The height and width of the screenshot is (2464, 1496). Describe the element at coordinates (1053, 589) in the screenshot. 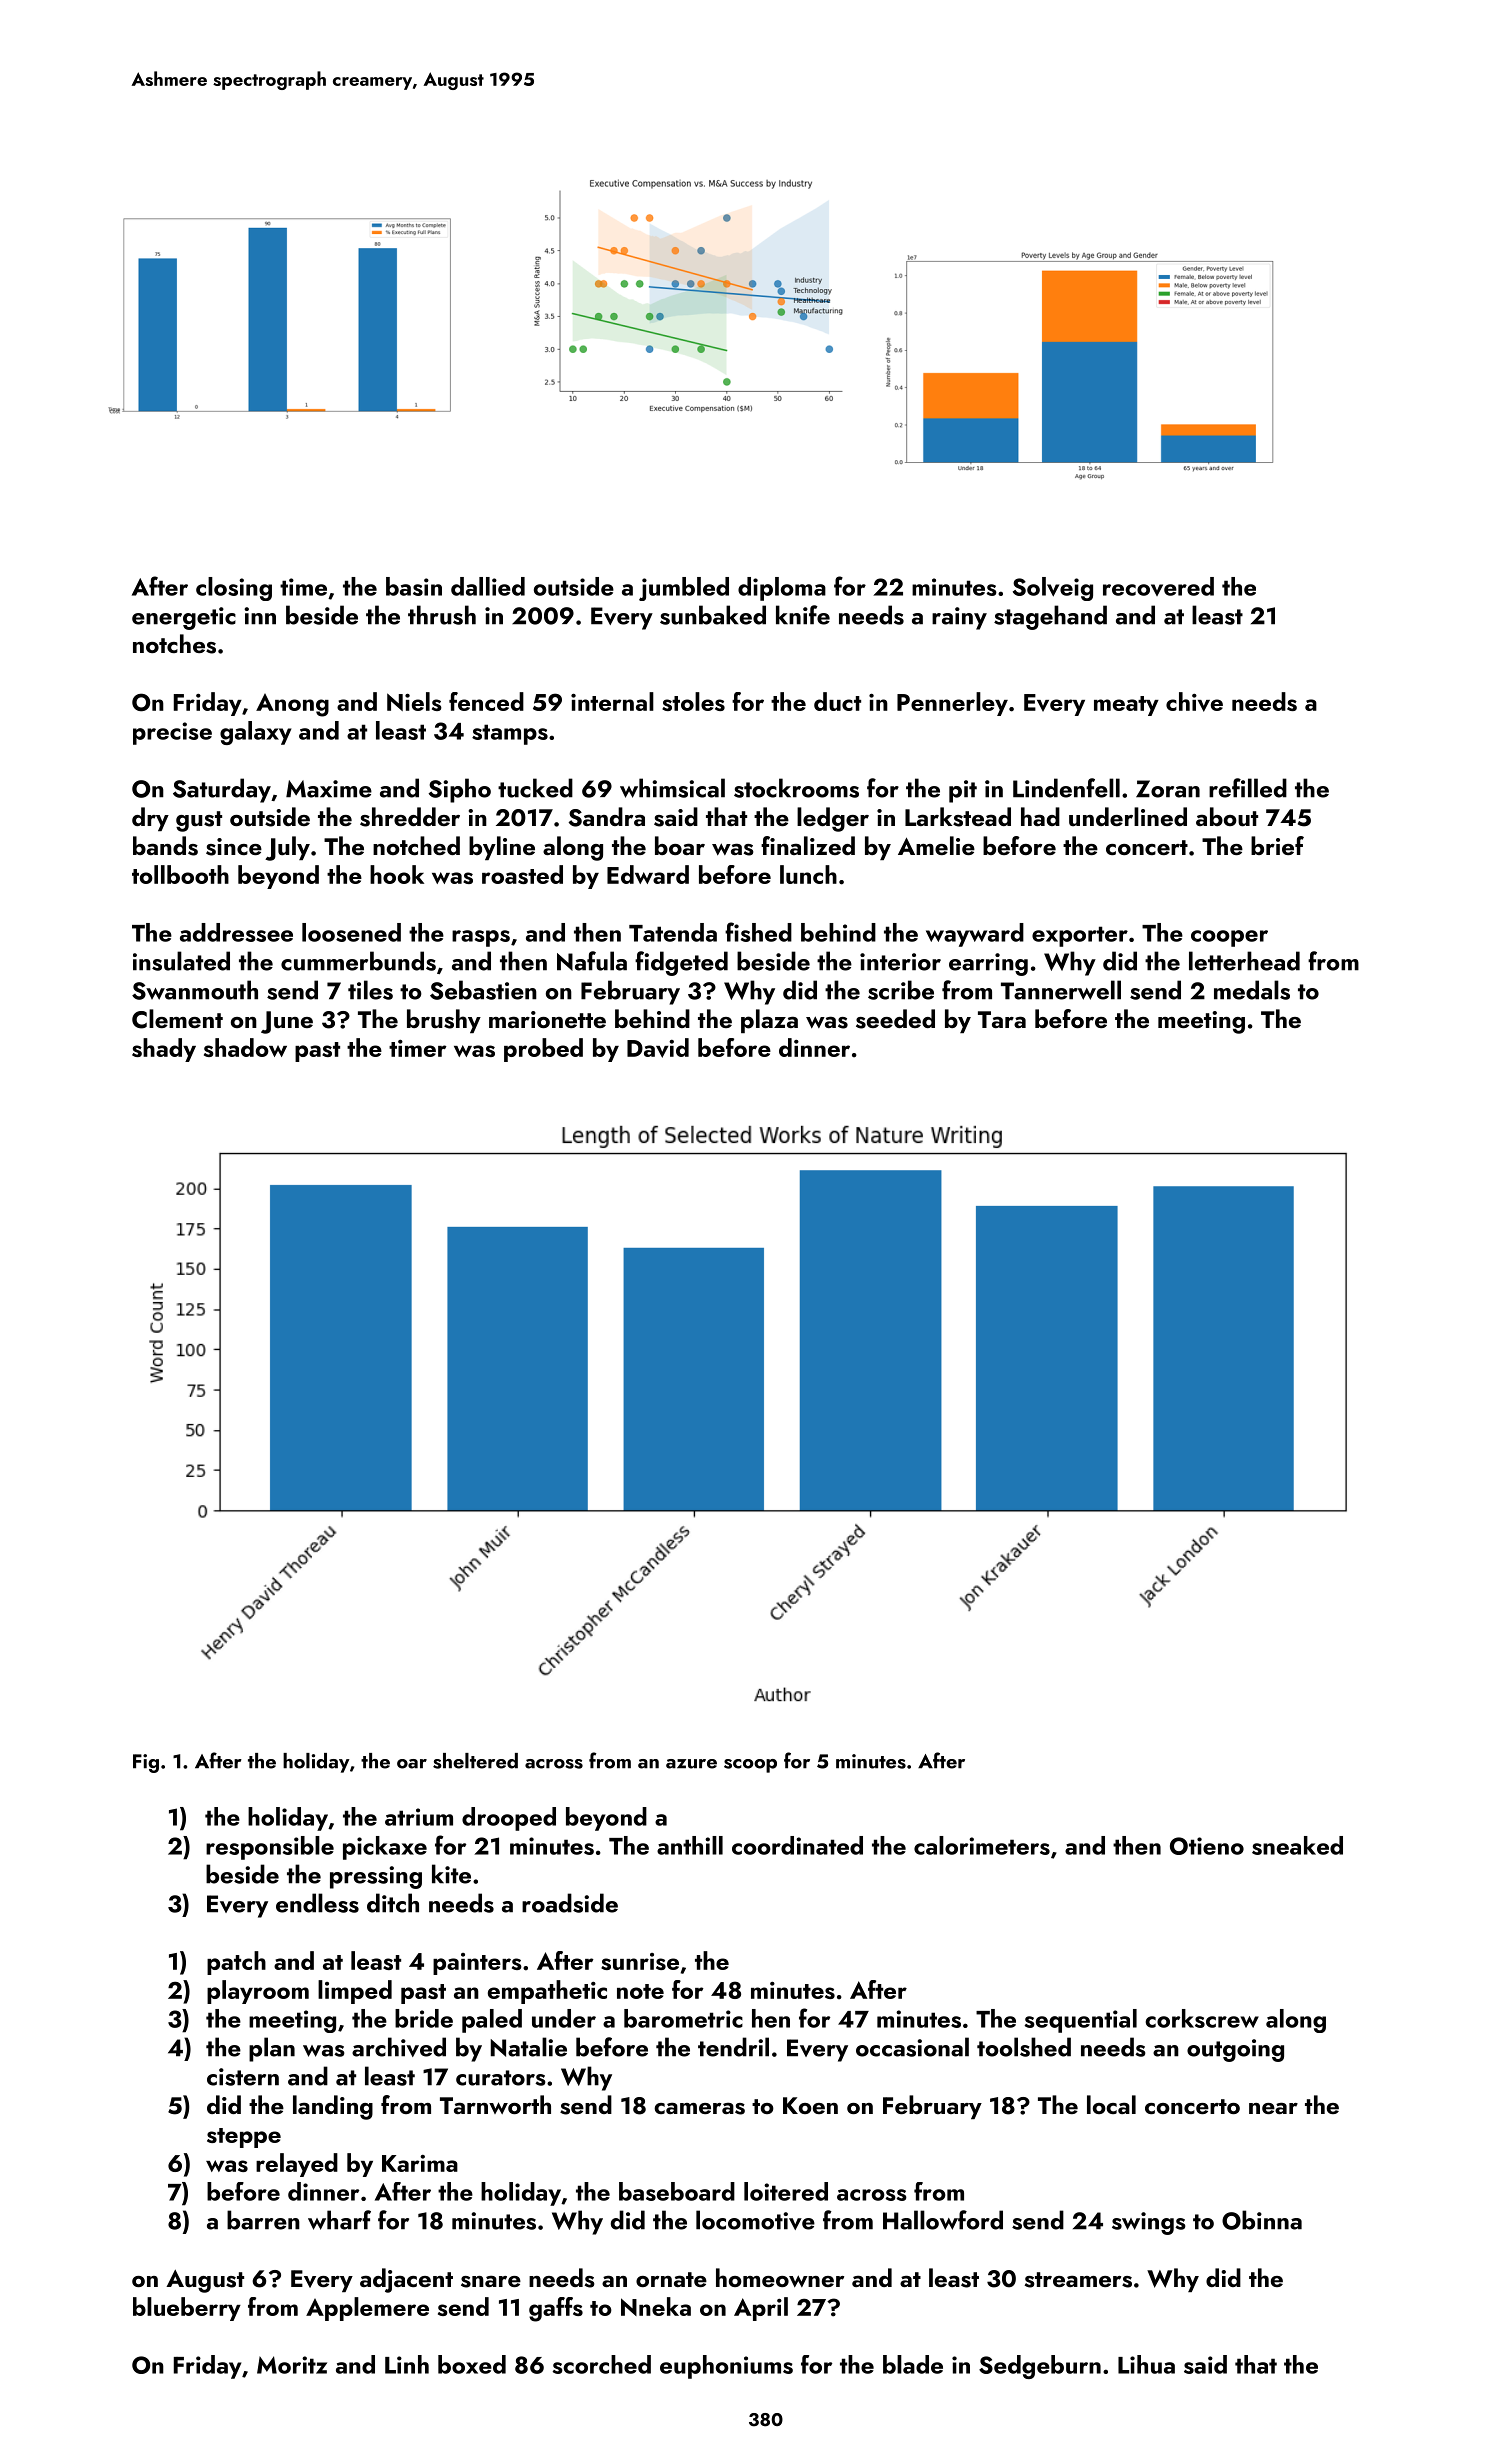

I see `Solveig` at that location.
